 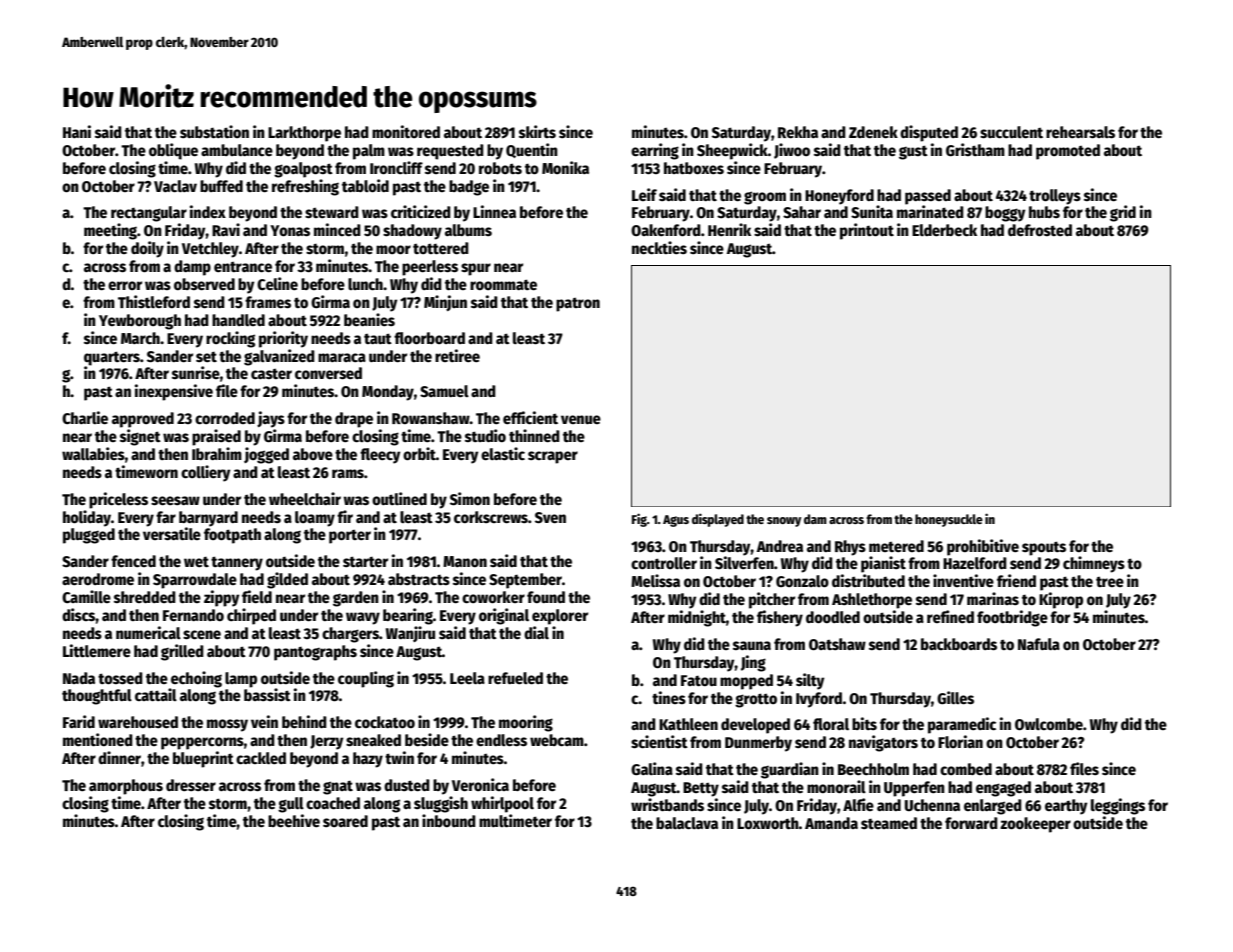 What do you see at coordinates (77, 131) in the image?
I see `Hani` at bounding box center [77, 131].
